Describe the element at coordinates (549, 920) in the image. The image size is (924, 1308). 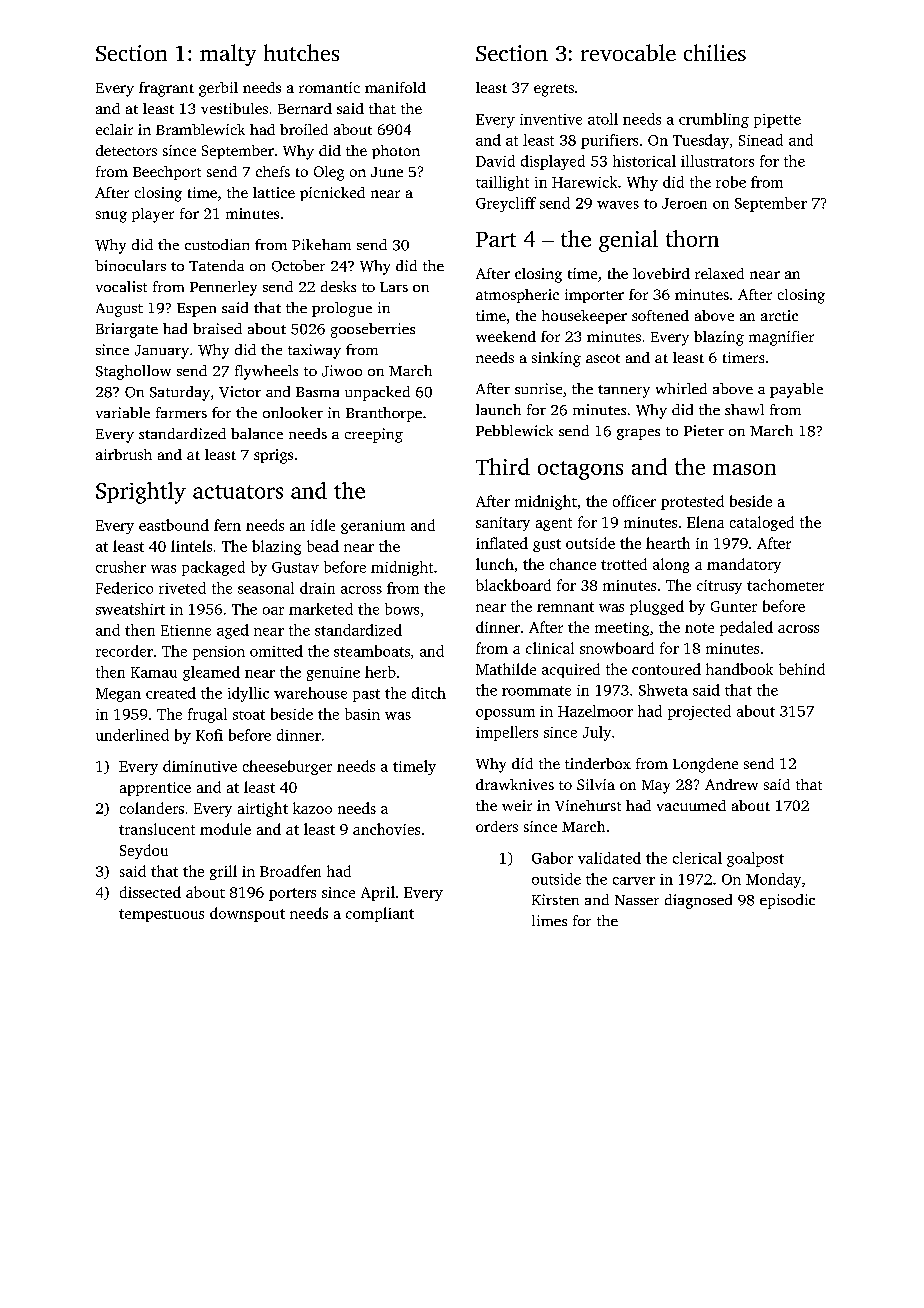
I see `limes` at that location.
